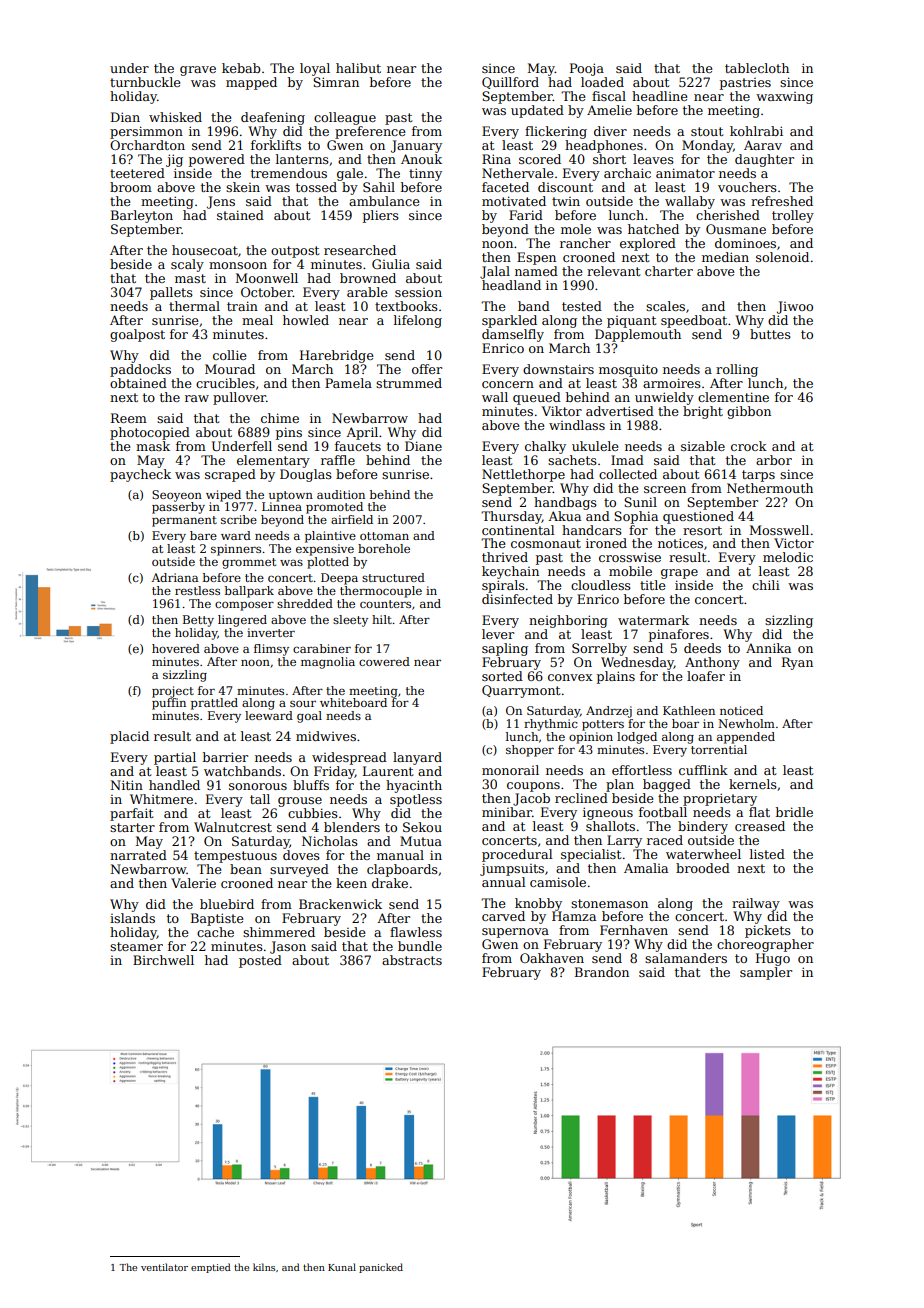  Describe the element at coordinates (264, 1267) in the document. I see `kilns` at that location.
